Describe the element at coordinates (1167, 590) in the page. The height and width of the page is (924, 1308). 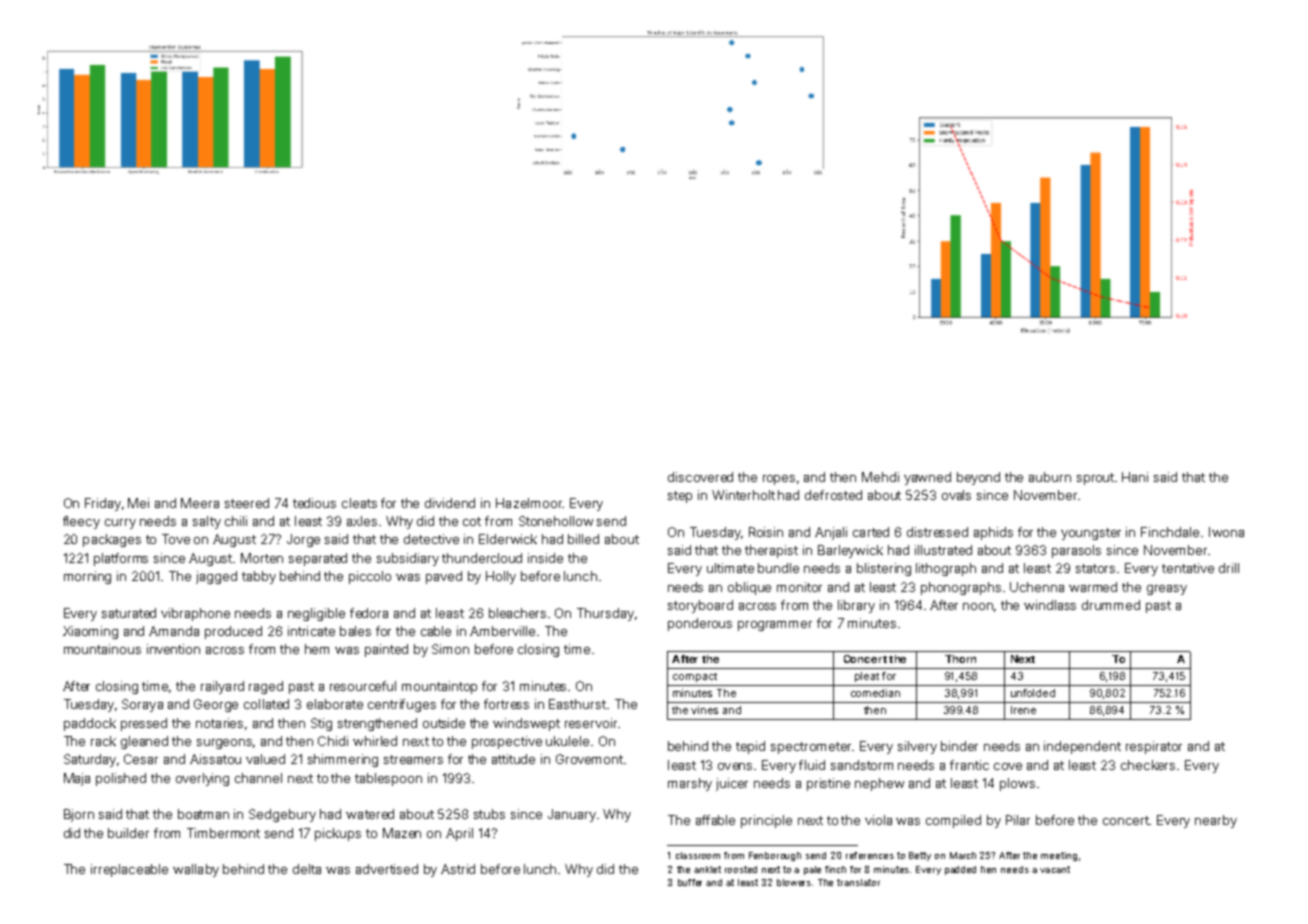
I see `greasy` at that location.
